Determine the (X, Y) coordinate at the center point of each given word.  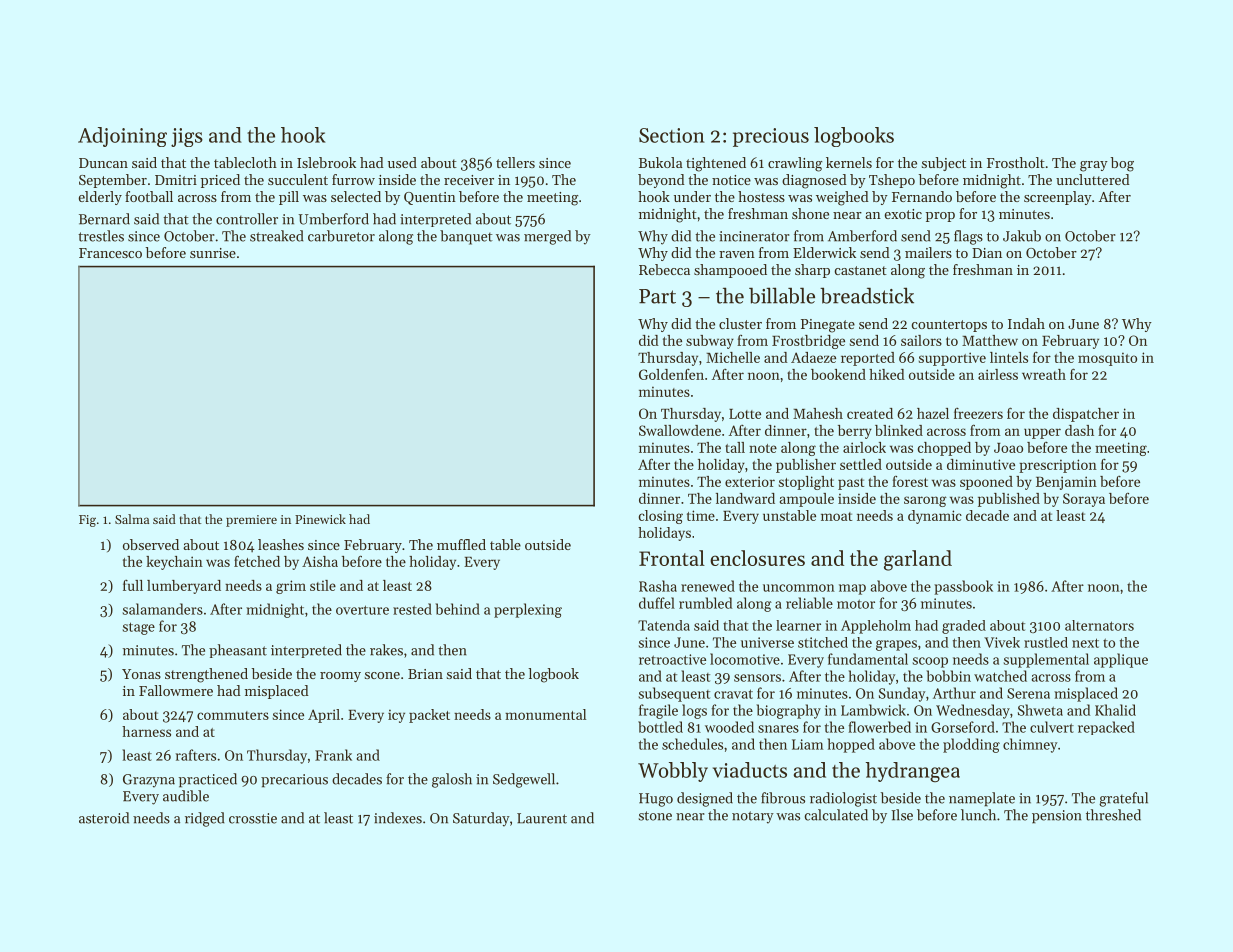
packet (429, 716)
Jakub (1022, 236)
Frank (333, 755)
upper (1042, 433)
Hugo (656, 800)
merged (547, 237)
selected (356, 196)
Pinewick (320, 519)
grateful (1123, 799)
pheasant (238, 651)
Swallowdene (680, 430)
